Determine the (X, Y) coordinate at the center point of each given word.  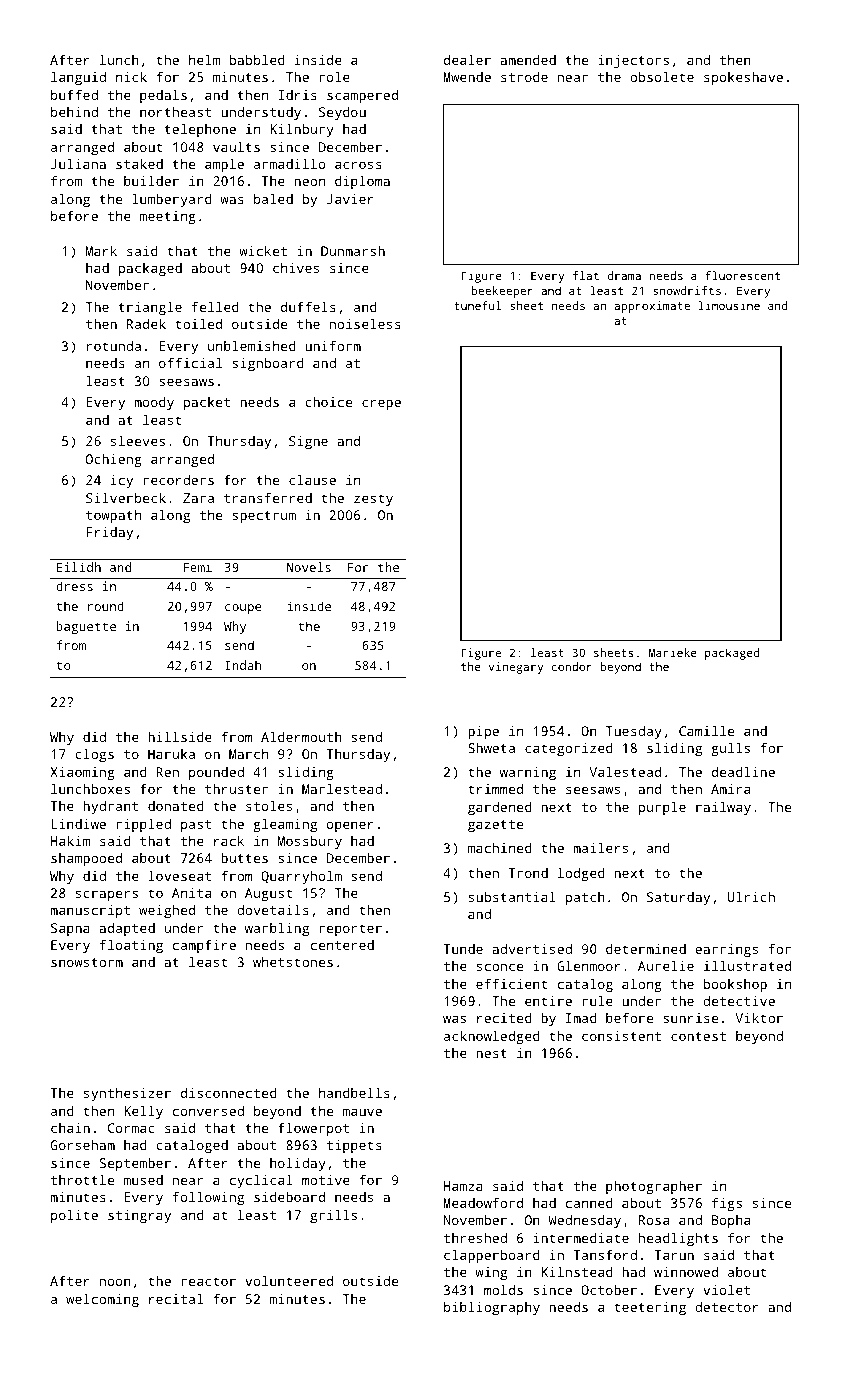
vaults (236, 146)
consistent (621, 1036)
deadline (743, 771)
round (106, 606)
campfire (204, 946)
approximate (652, 307)
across (358, 165)
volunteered (289, 1280)
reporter (350, 930)
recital (176, 1298)
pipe (483, 733)
